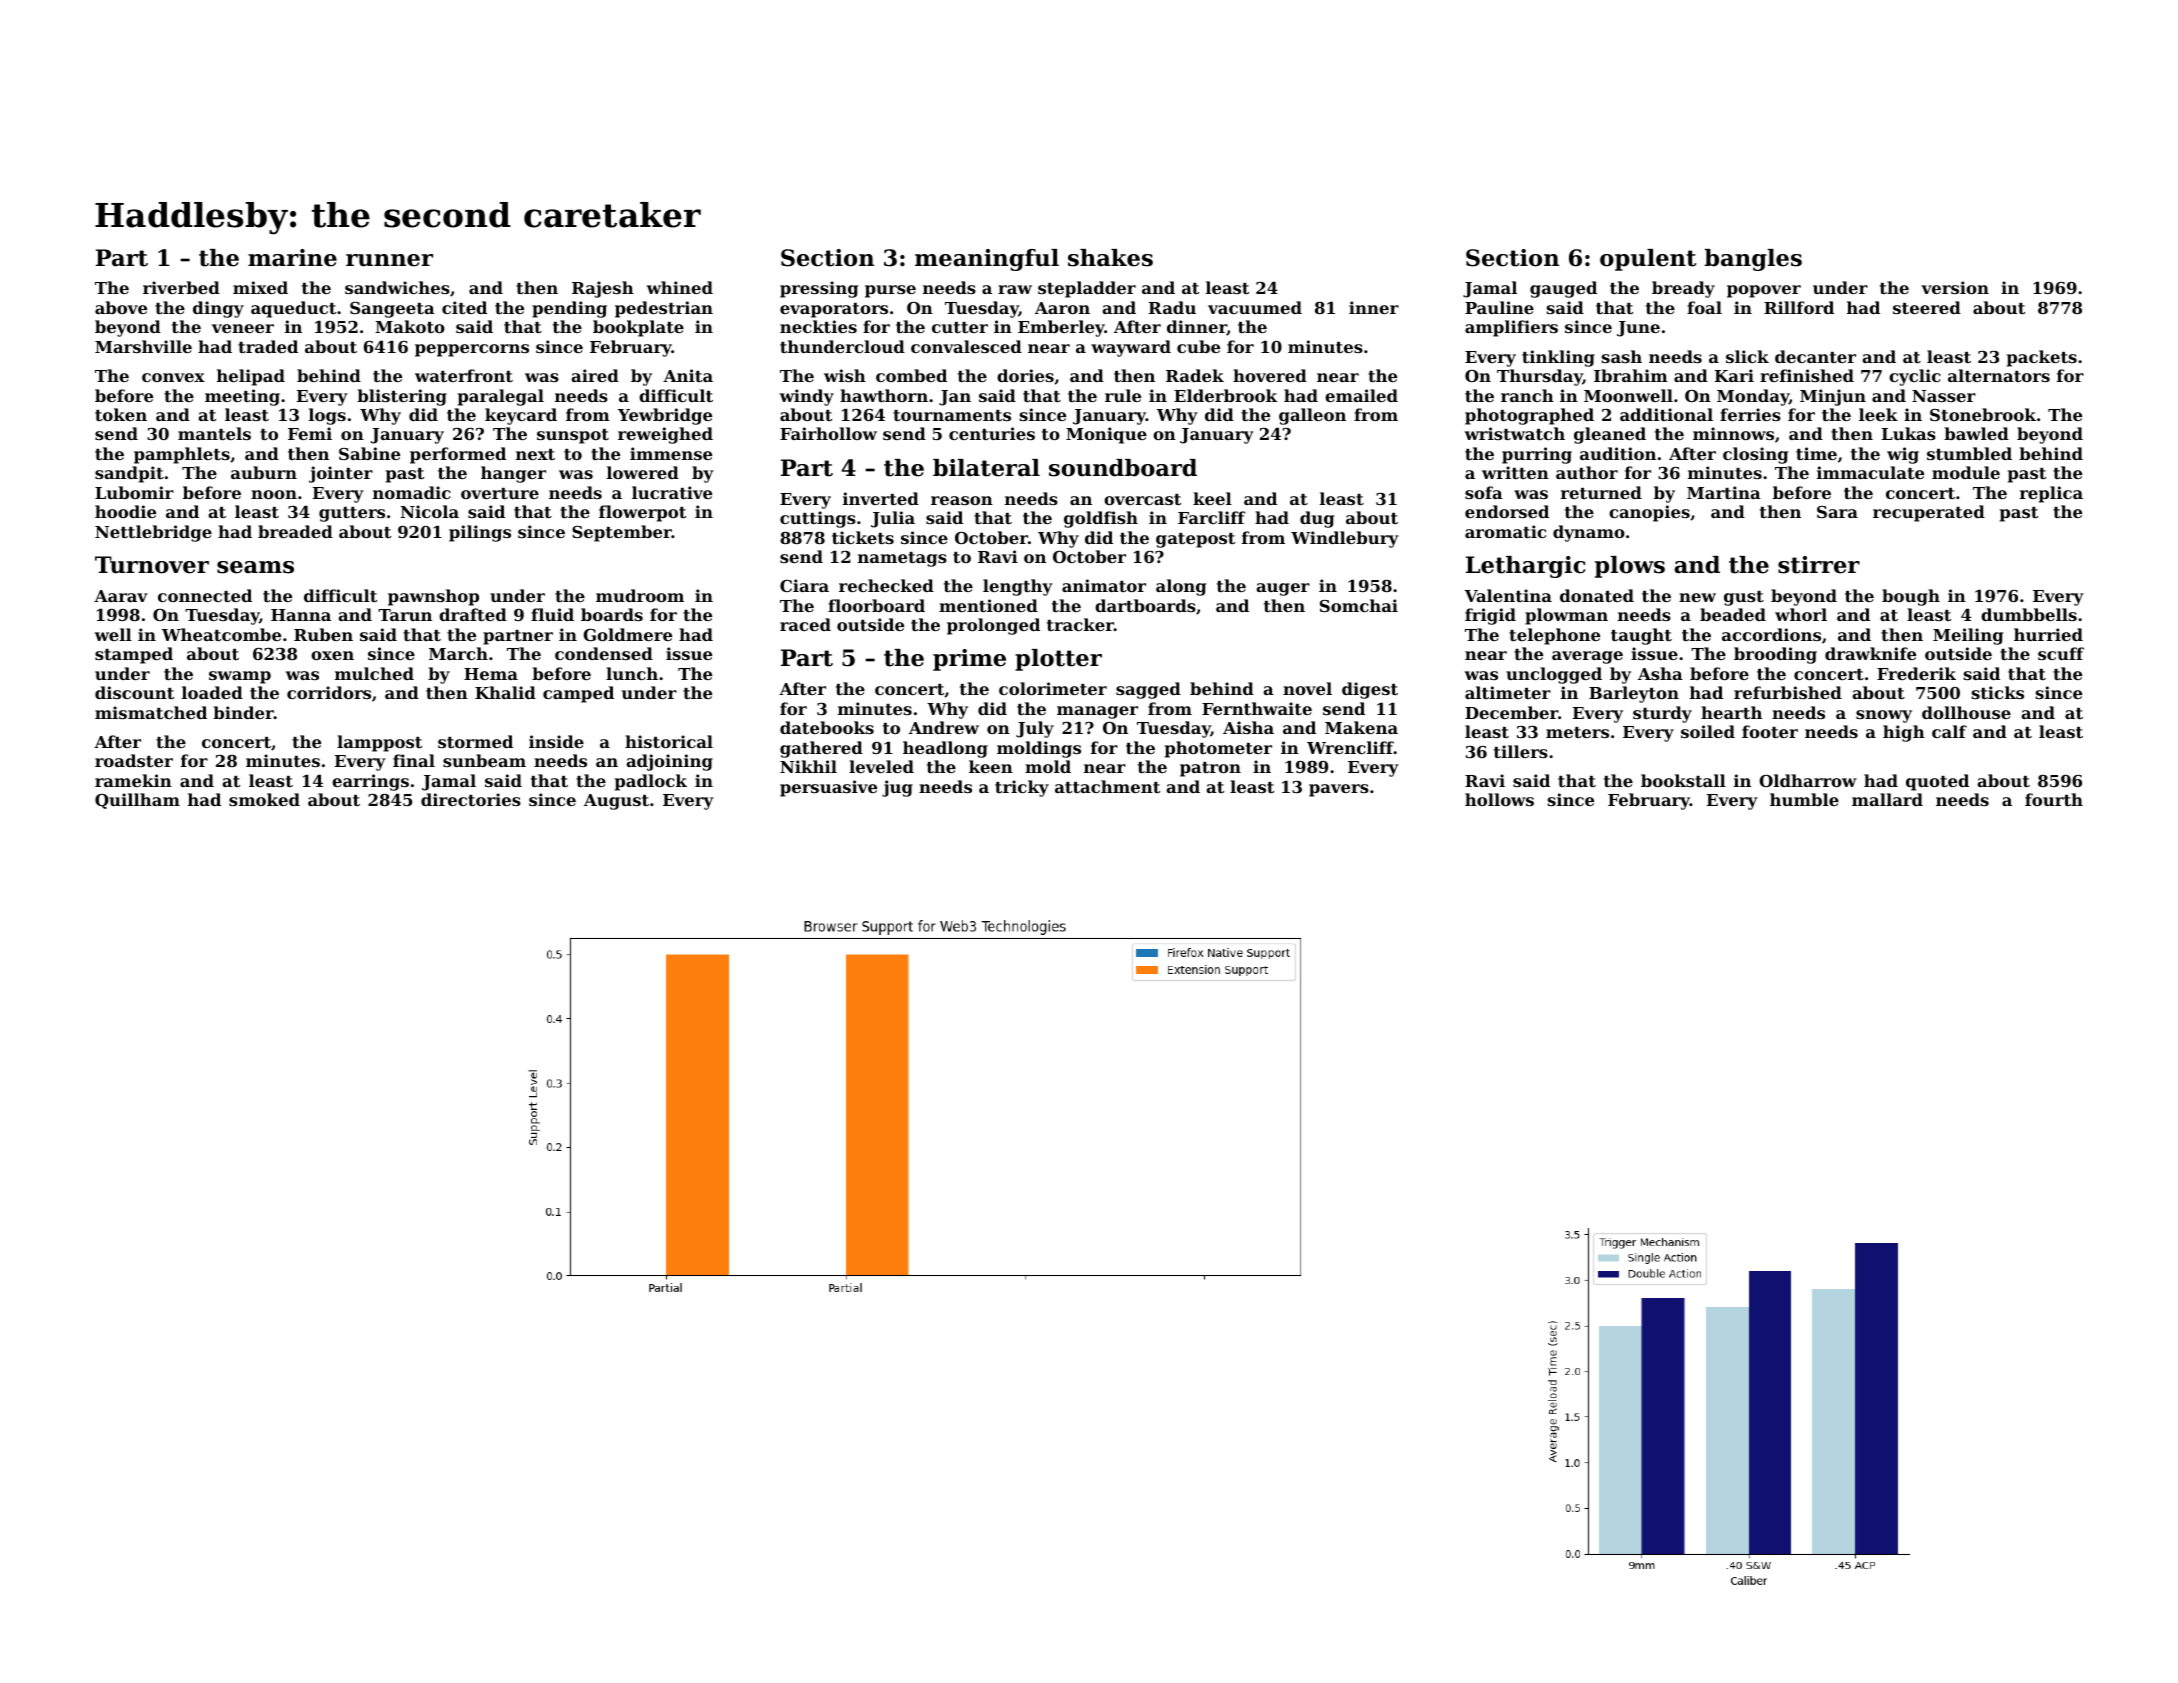 Image resolution: width=2178 pixels, height=1683 pixels. Describe the element at coordinates (987, 260) in the screenshot. I see `meaningful` at that location.
